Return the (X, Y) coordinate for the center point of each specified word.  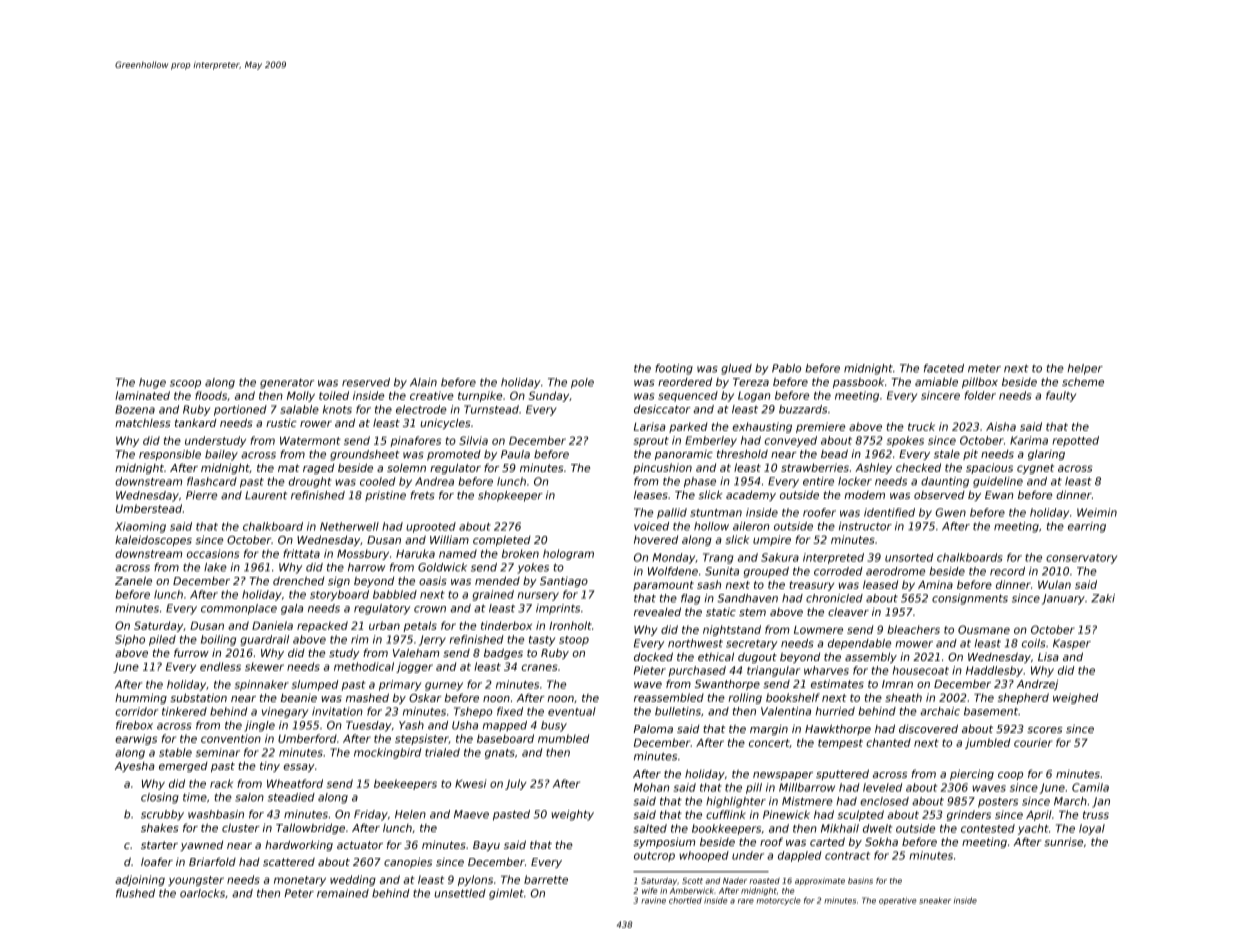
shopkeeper (510, 496)
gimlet (506, 894)
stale (947, 453)
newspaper (783, 776)
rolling (745, 698)
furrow (191, 652)
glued (736, 369)
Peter (299, 893)
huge (152, 383)
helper (1085, 369)
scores (1044, 730)
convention (231, 738)
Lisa (1048, 657)
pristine (385, 496)
